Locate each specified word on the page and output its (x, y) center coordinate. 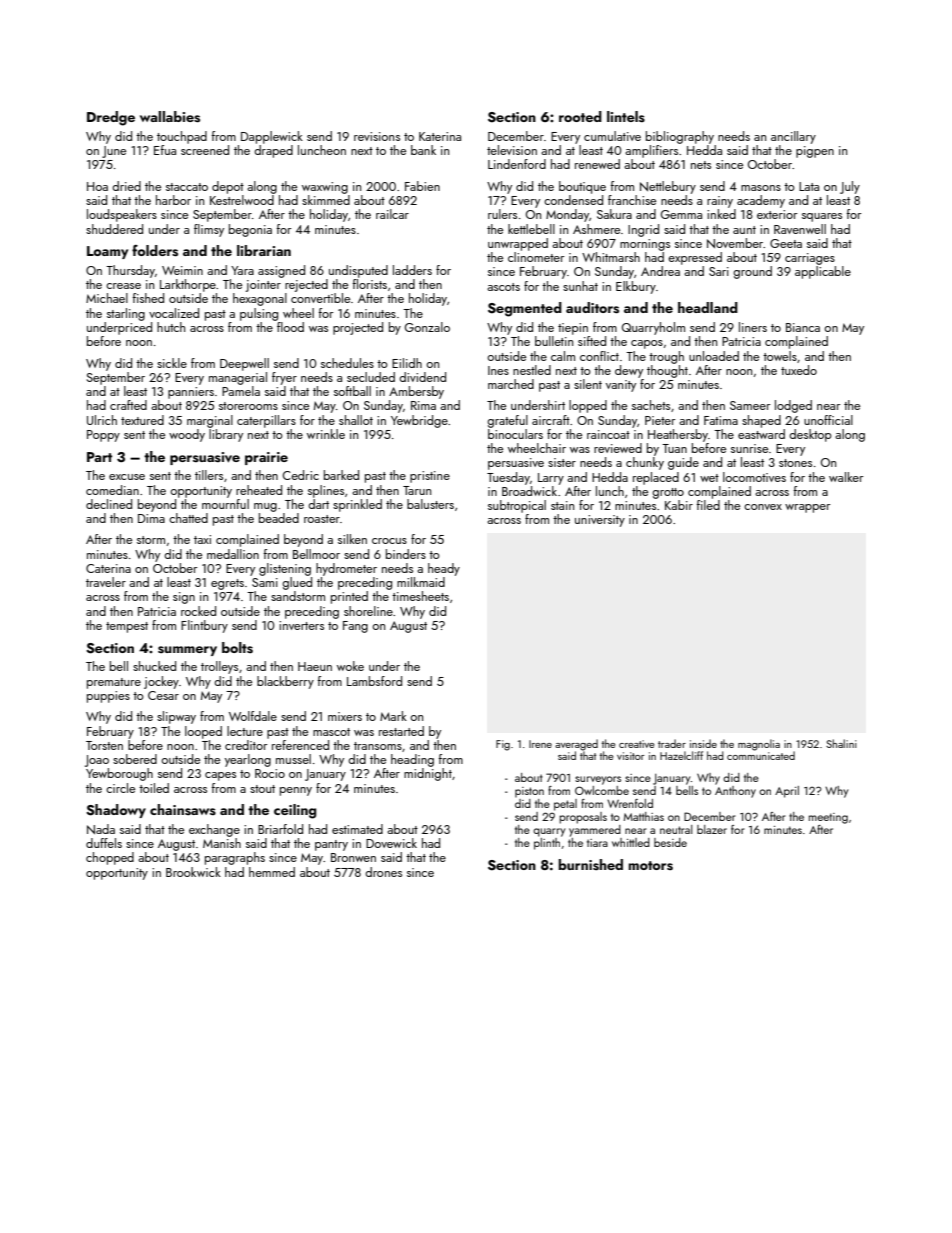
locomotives (754, 477)
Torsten (104, 745)
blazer (712, 829)
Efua (165, 150)
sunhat (580, 286)
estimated (357, 829)
